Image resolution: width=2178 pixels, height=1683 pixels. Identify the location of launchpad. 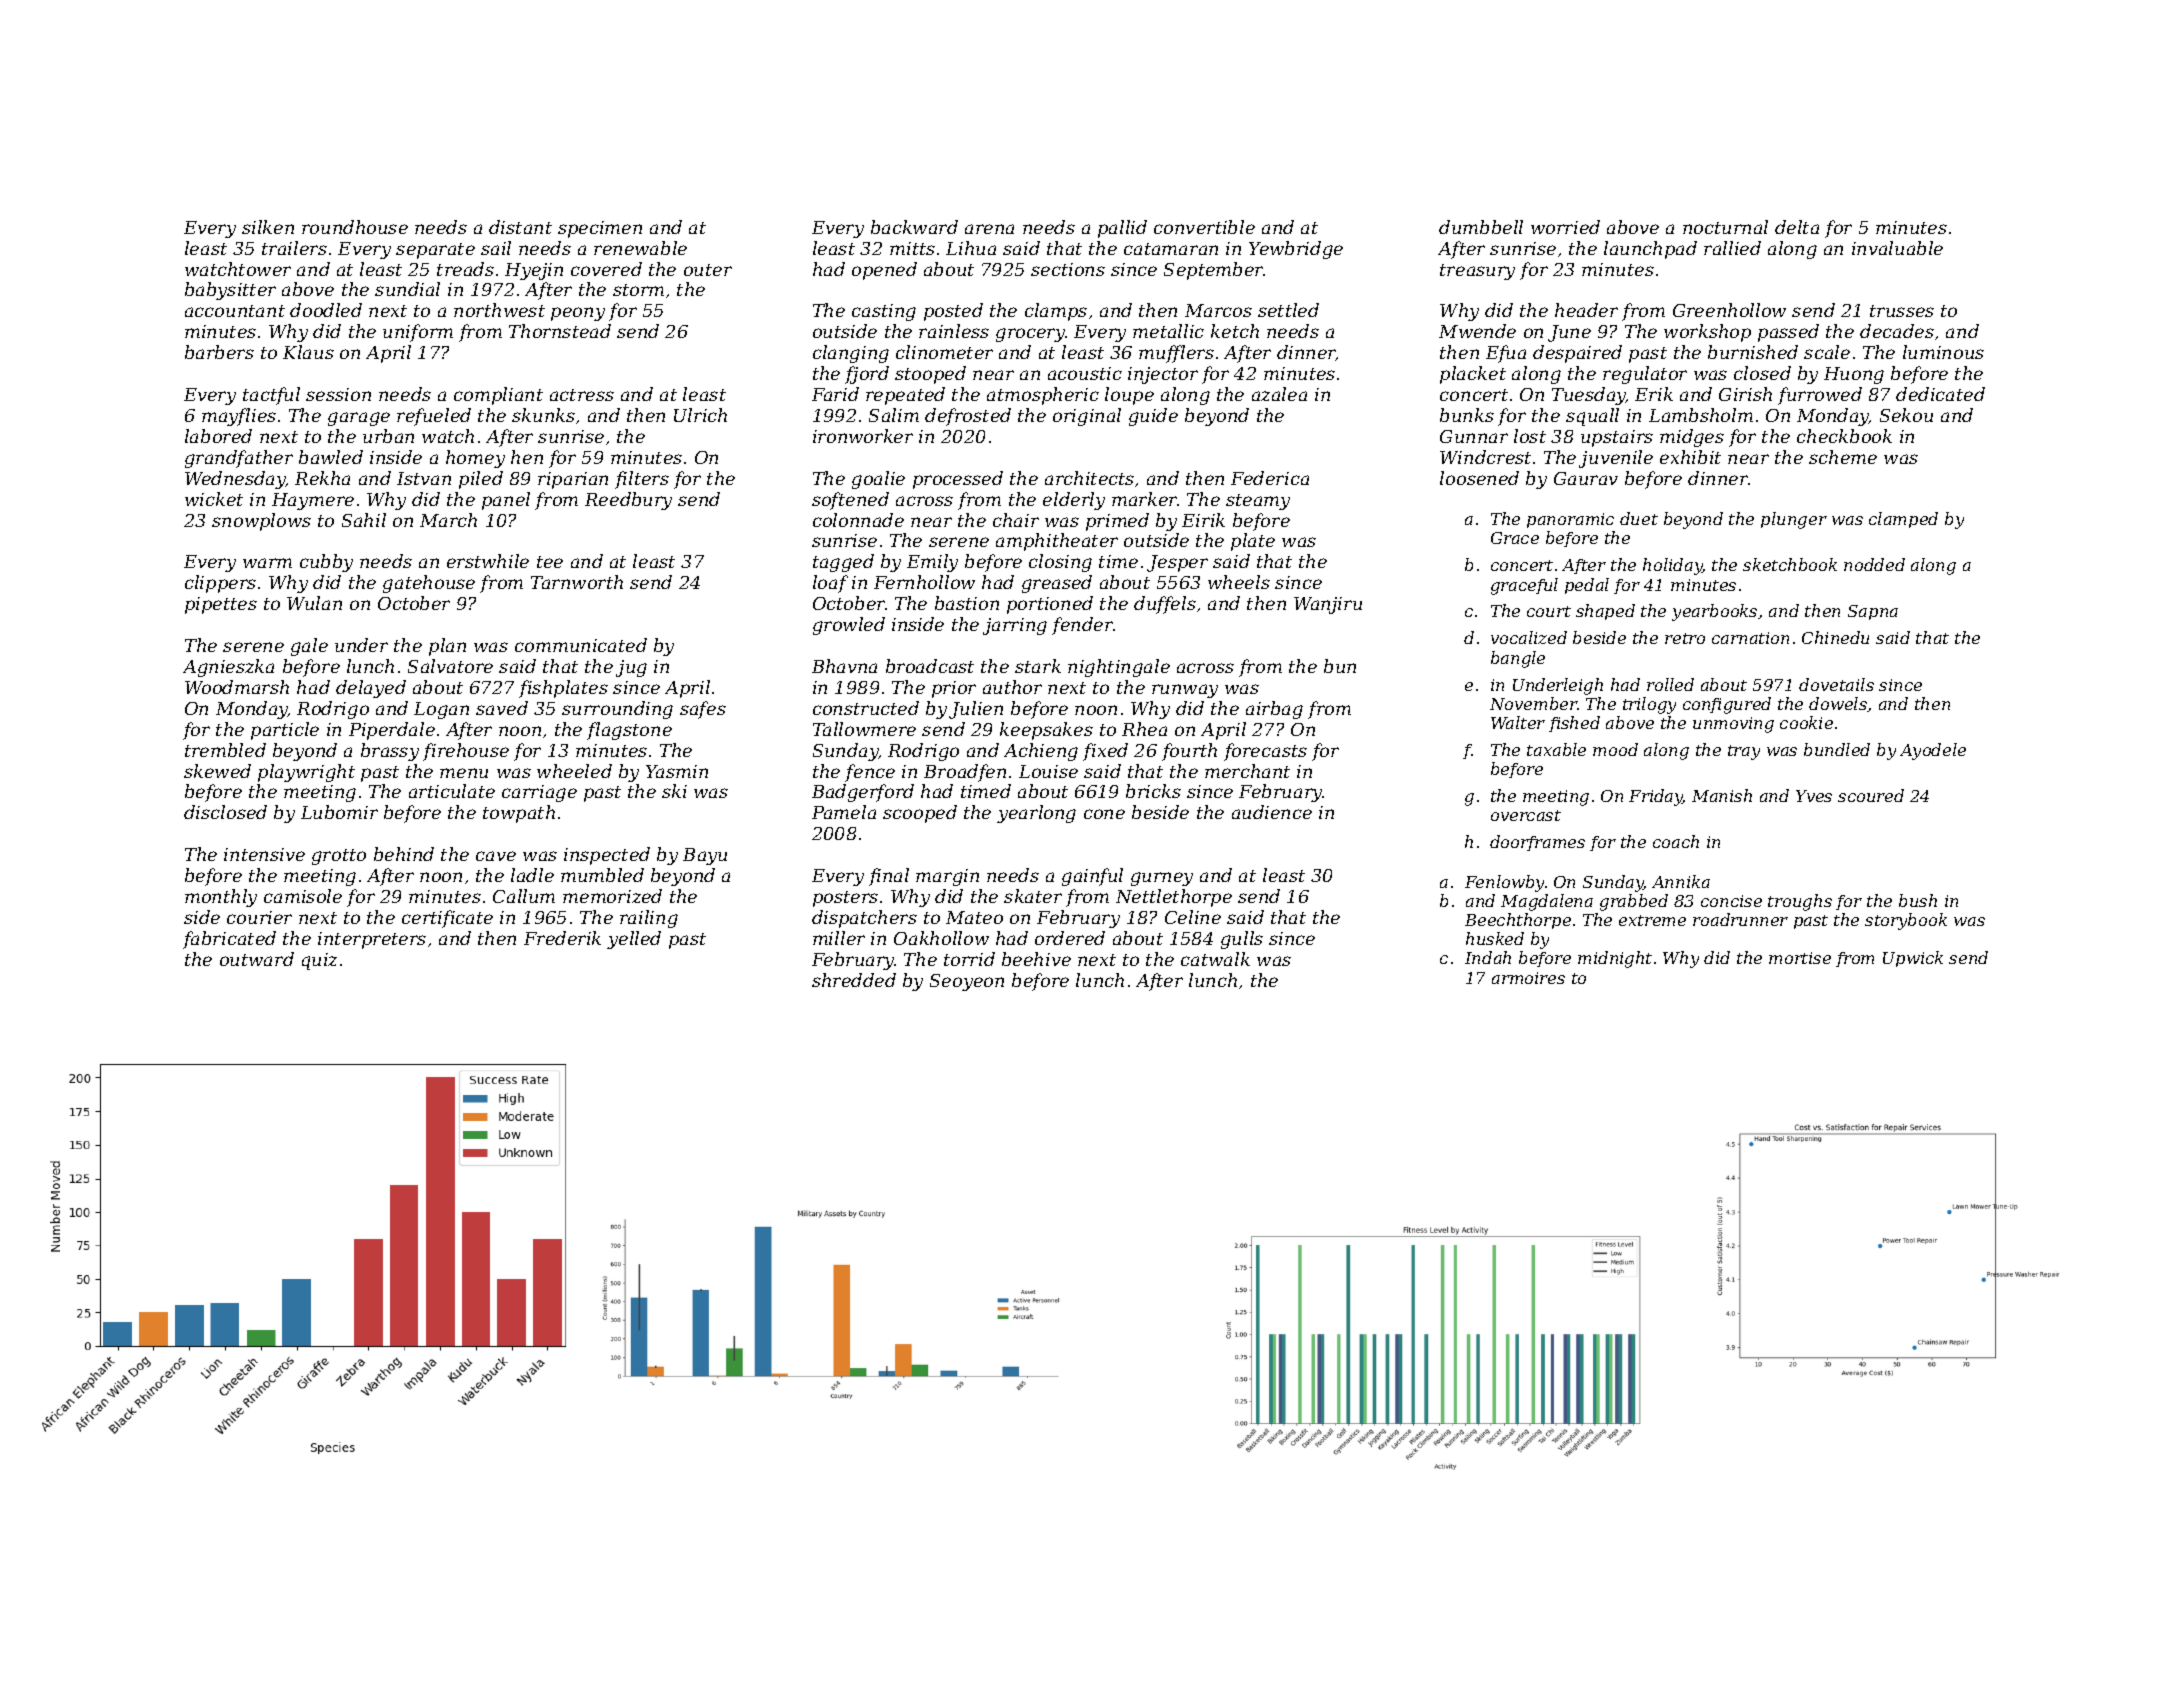
(1650, 250).
